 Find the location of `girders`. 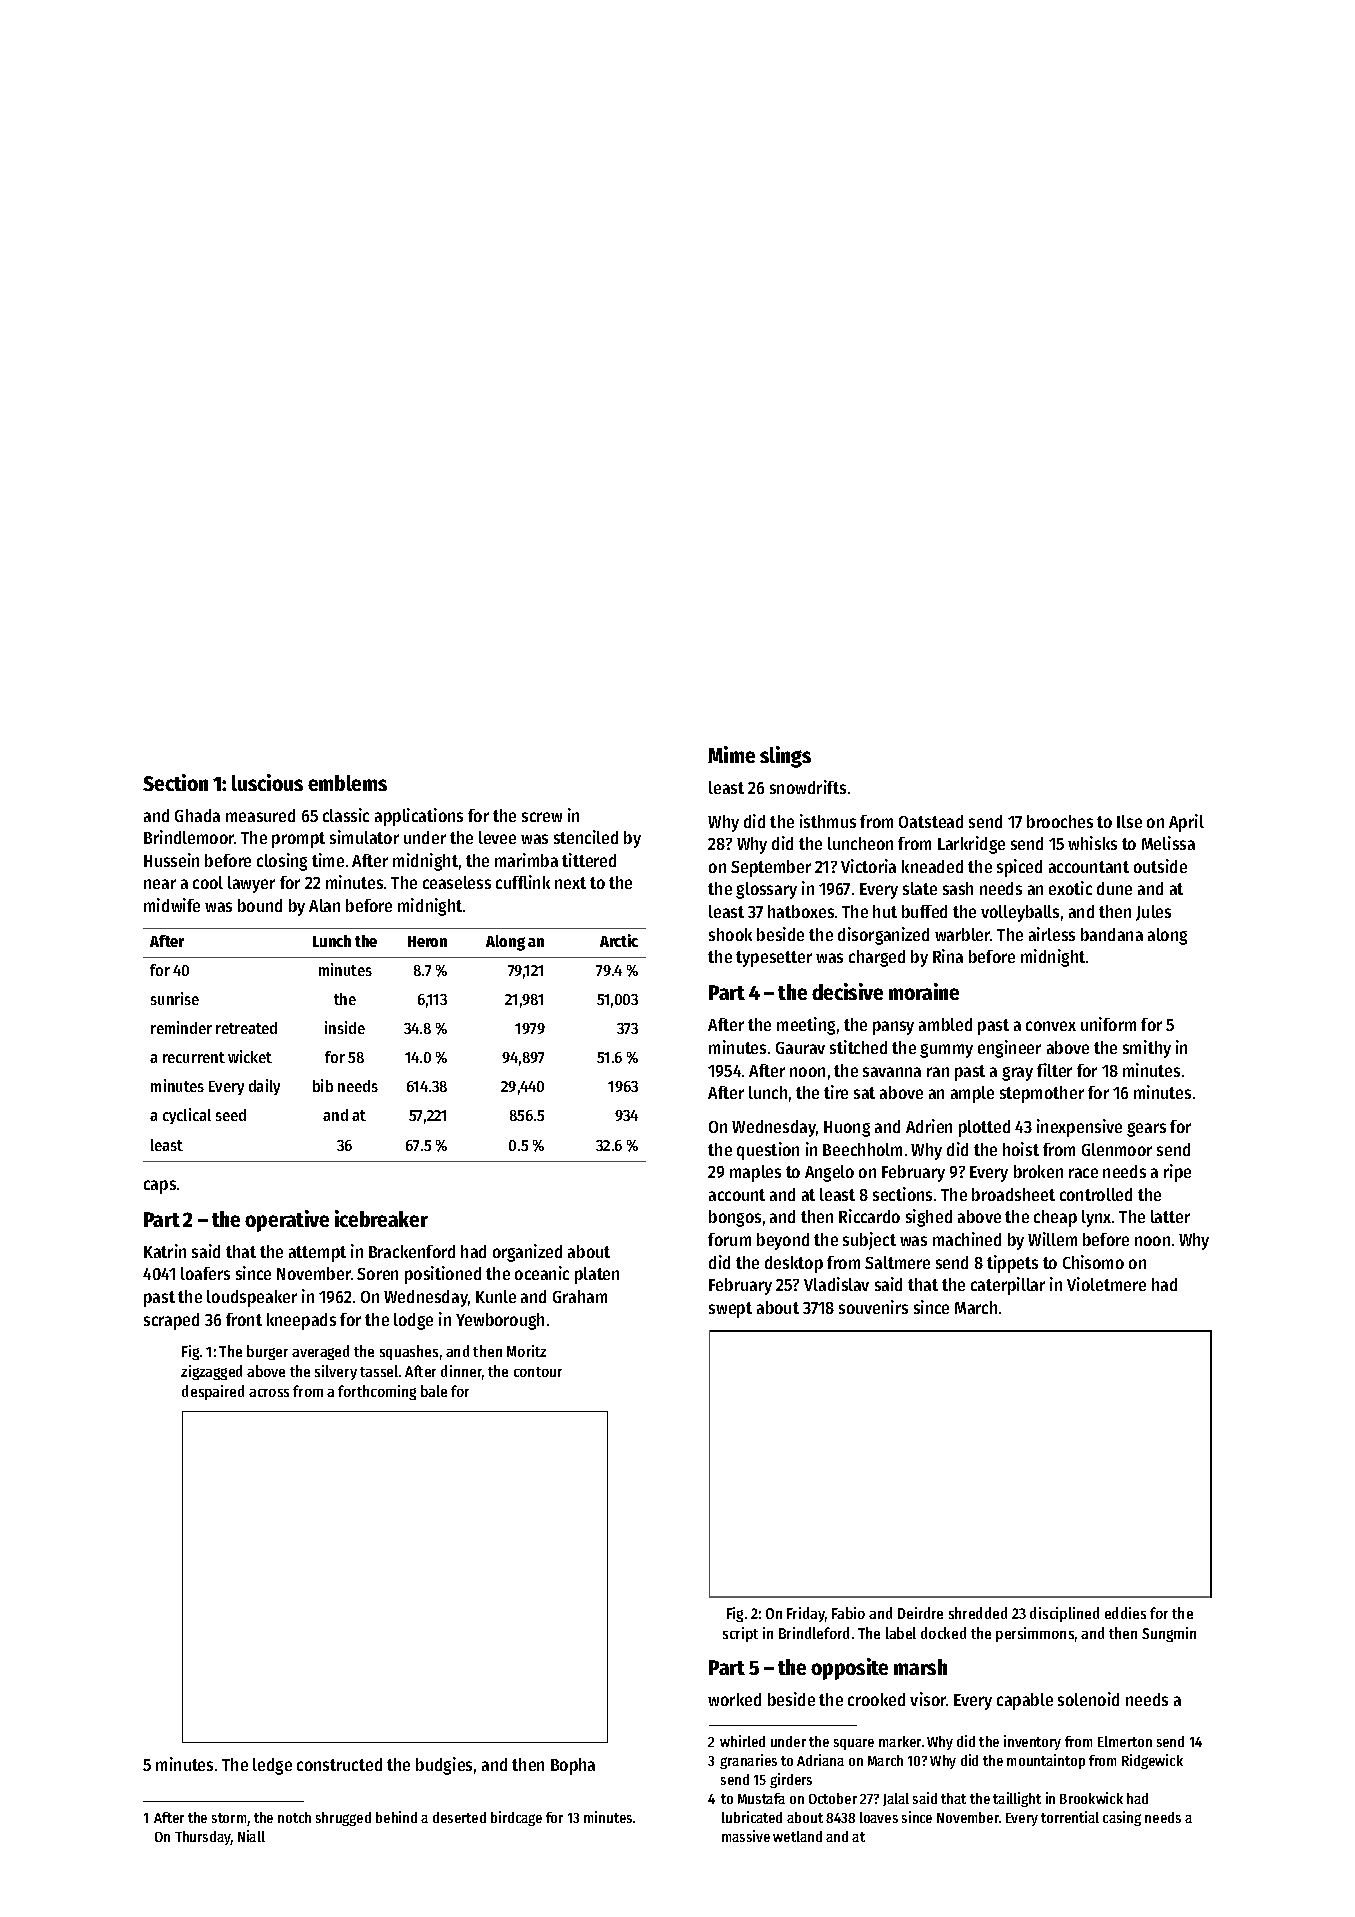

girders is located at coordinates (791, 1780).
